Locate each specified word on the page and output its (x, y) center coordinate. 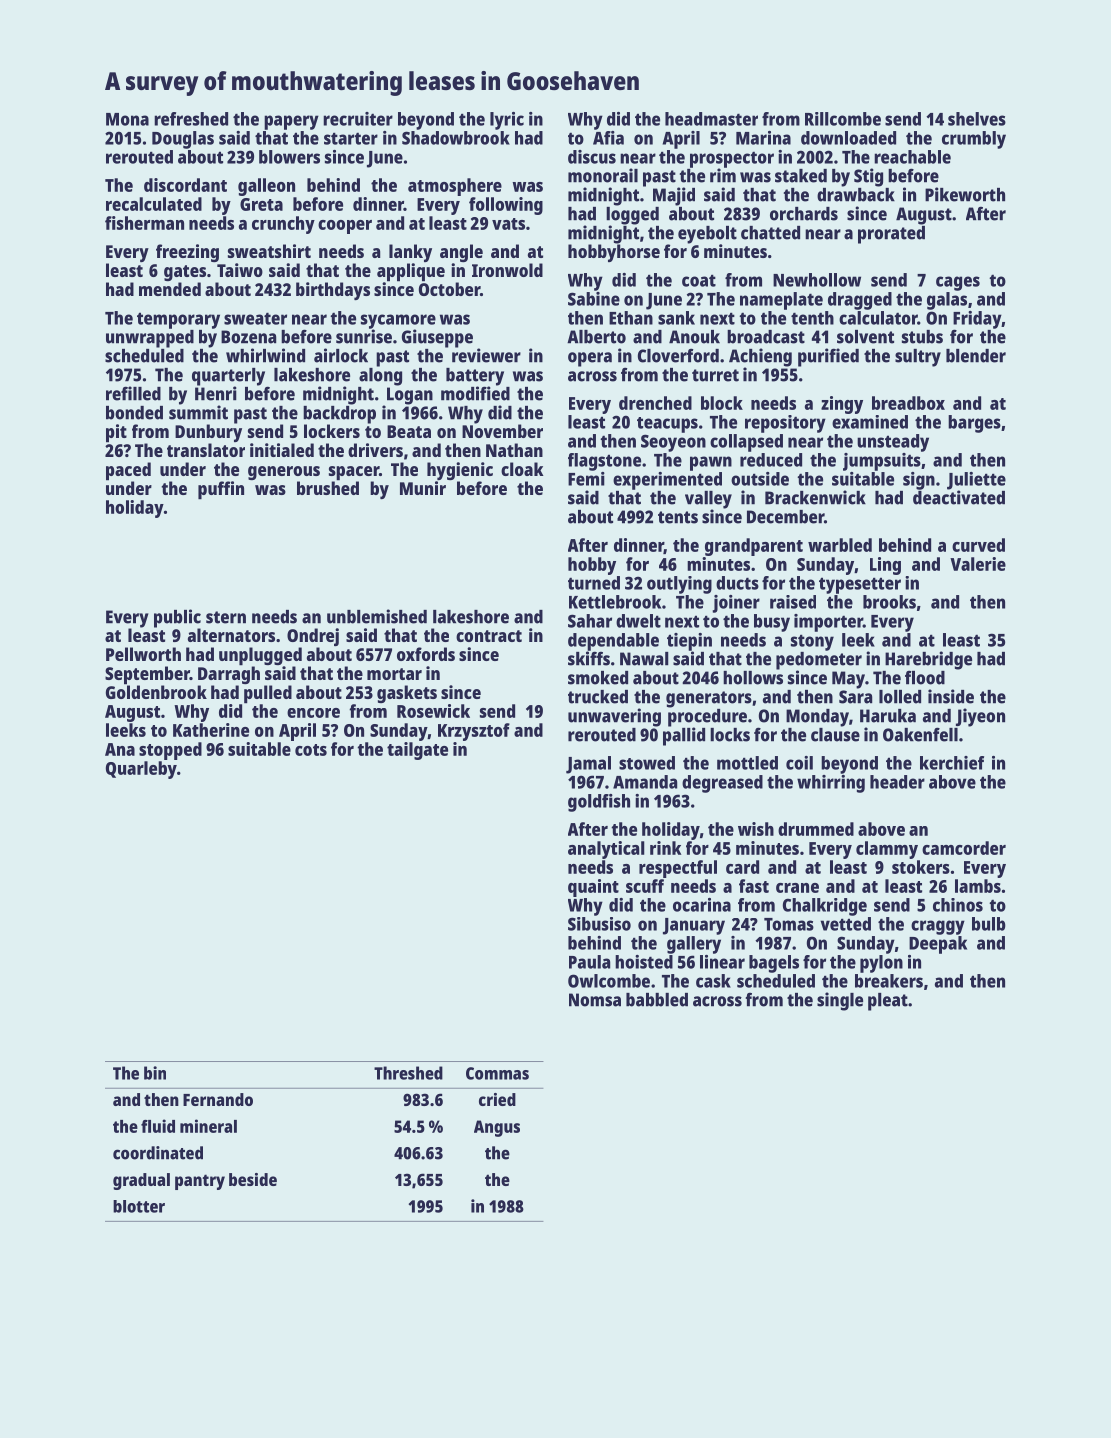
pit (116, 433)
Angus (497, 1128)
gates (185, 273)
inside (951, 696)
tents (678, 517)
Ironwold (507, 270)
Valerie (978, 564)
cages (958, 283)
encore (313, 713)
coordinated (158, 1153)
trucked (598, 697)
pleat (888, 1002)
